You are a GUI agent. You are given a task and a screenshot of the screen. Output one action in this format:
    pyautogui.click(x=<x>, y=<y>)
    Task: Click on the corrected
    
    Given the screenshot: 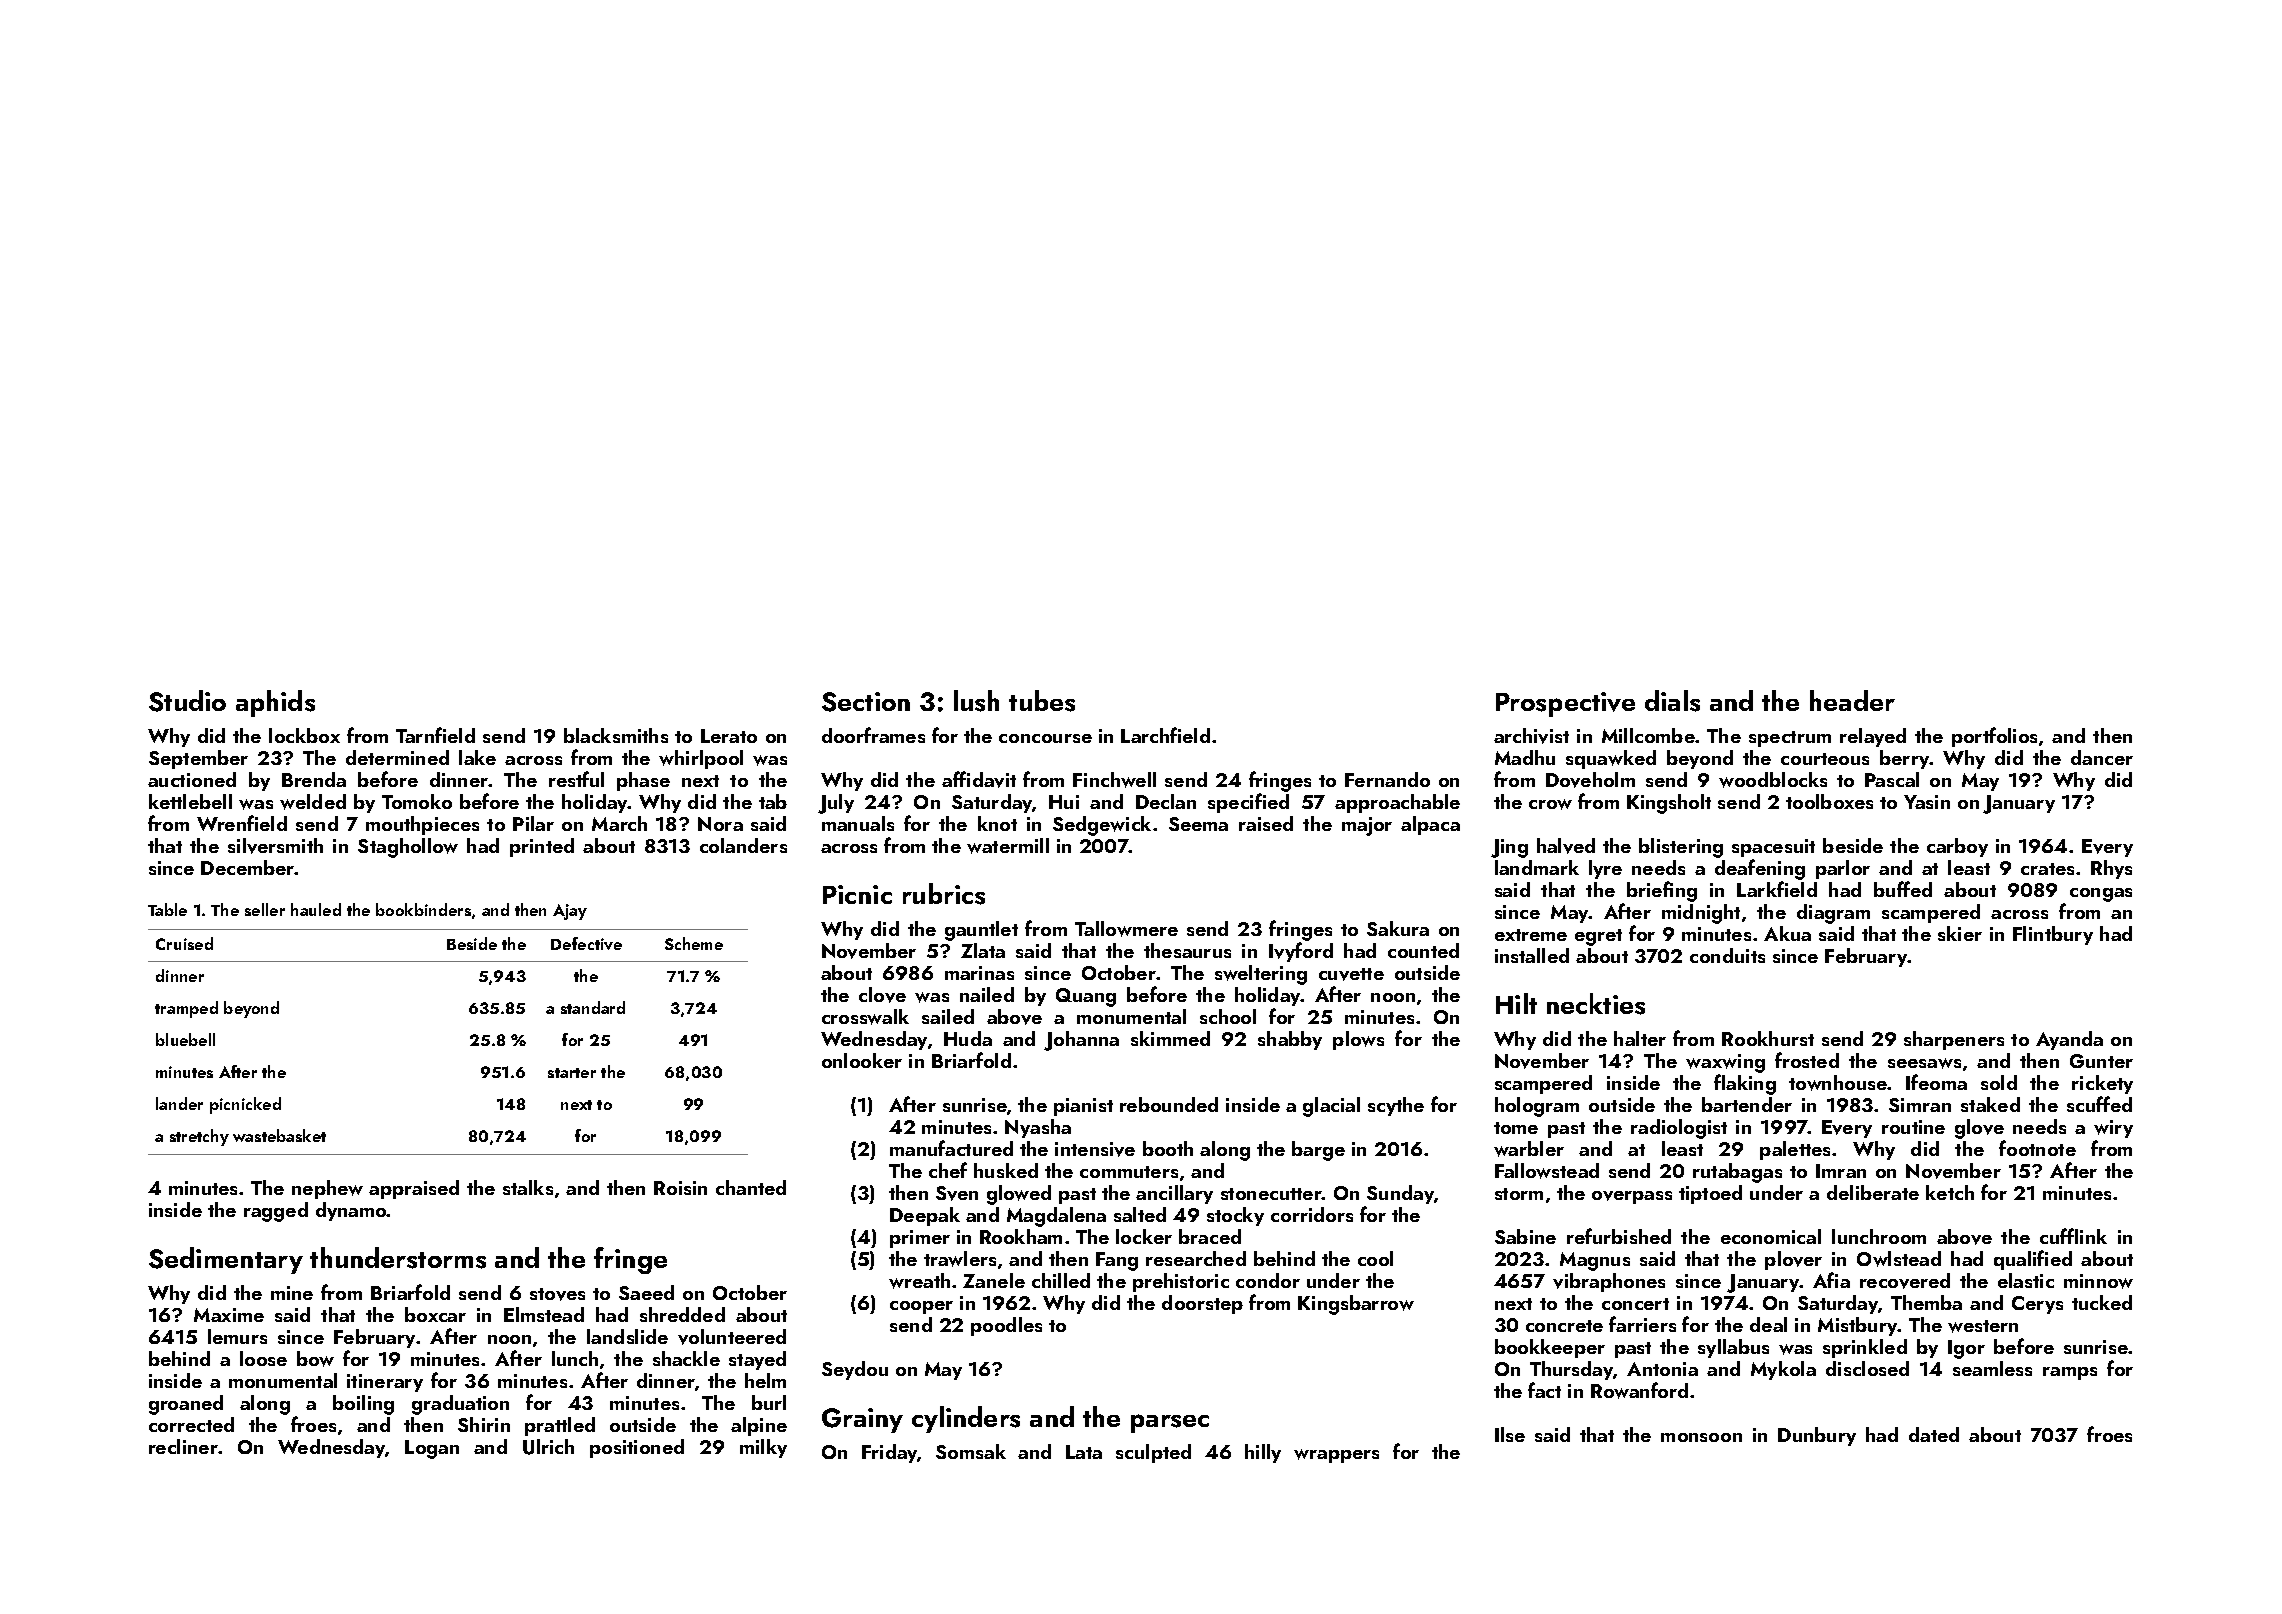 What is the action you would take?
    pyautogui.click(x=191, y=1424)
